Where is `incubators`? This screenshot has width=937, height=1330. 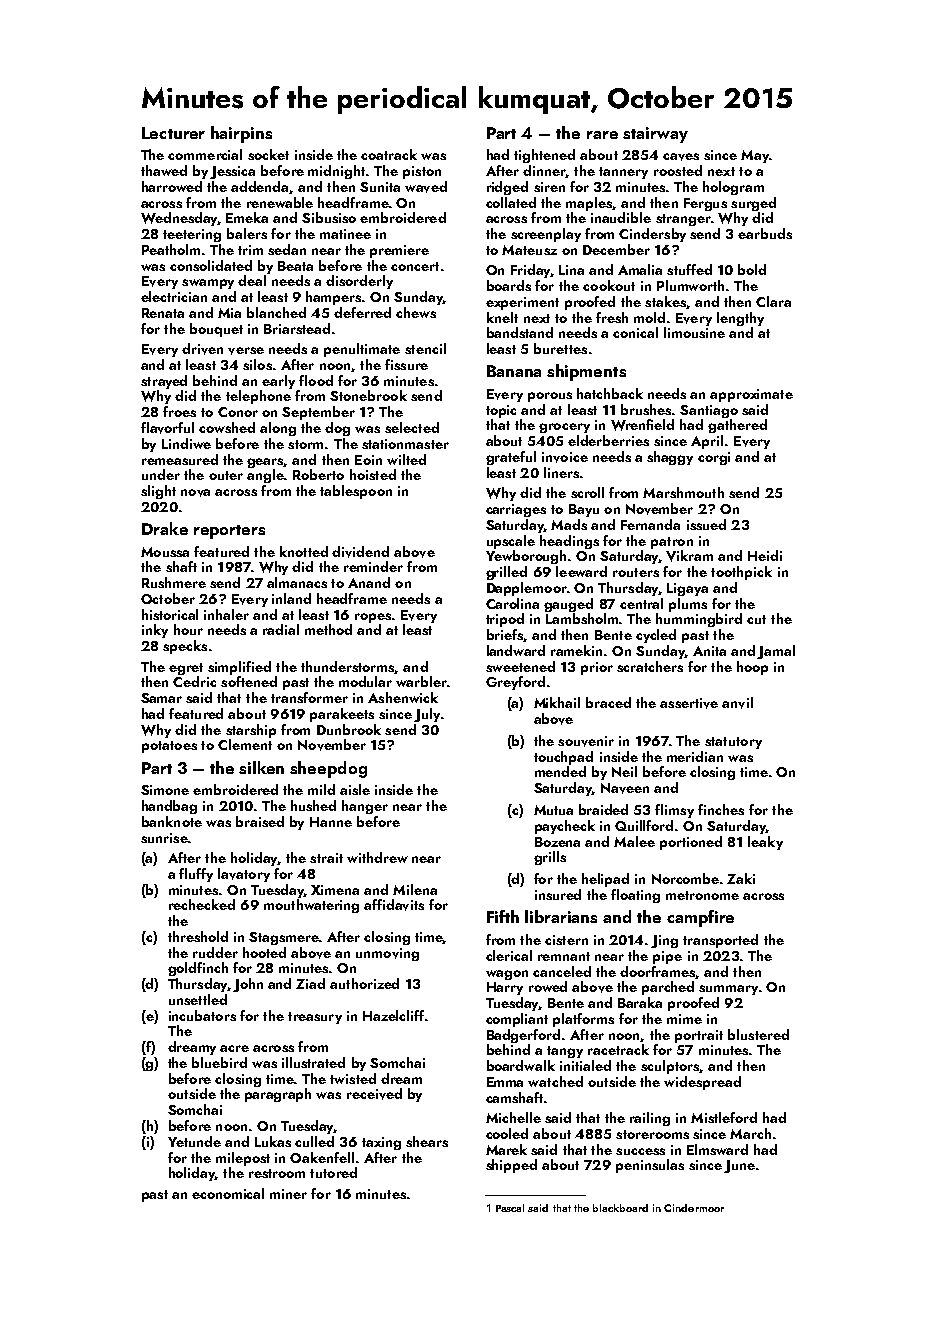
incubators is located at coordinates (202, 1015).
